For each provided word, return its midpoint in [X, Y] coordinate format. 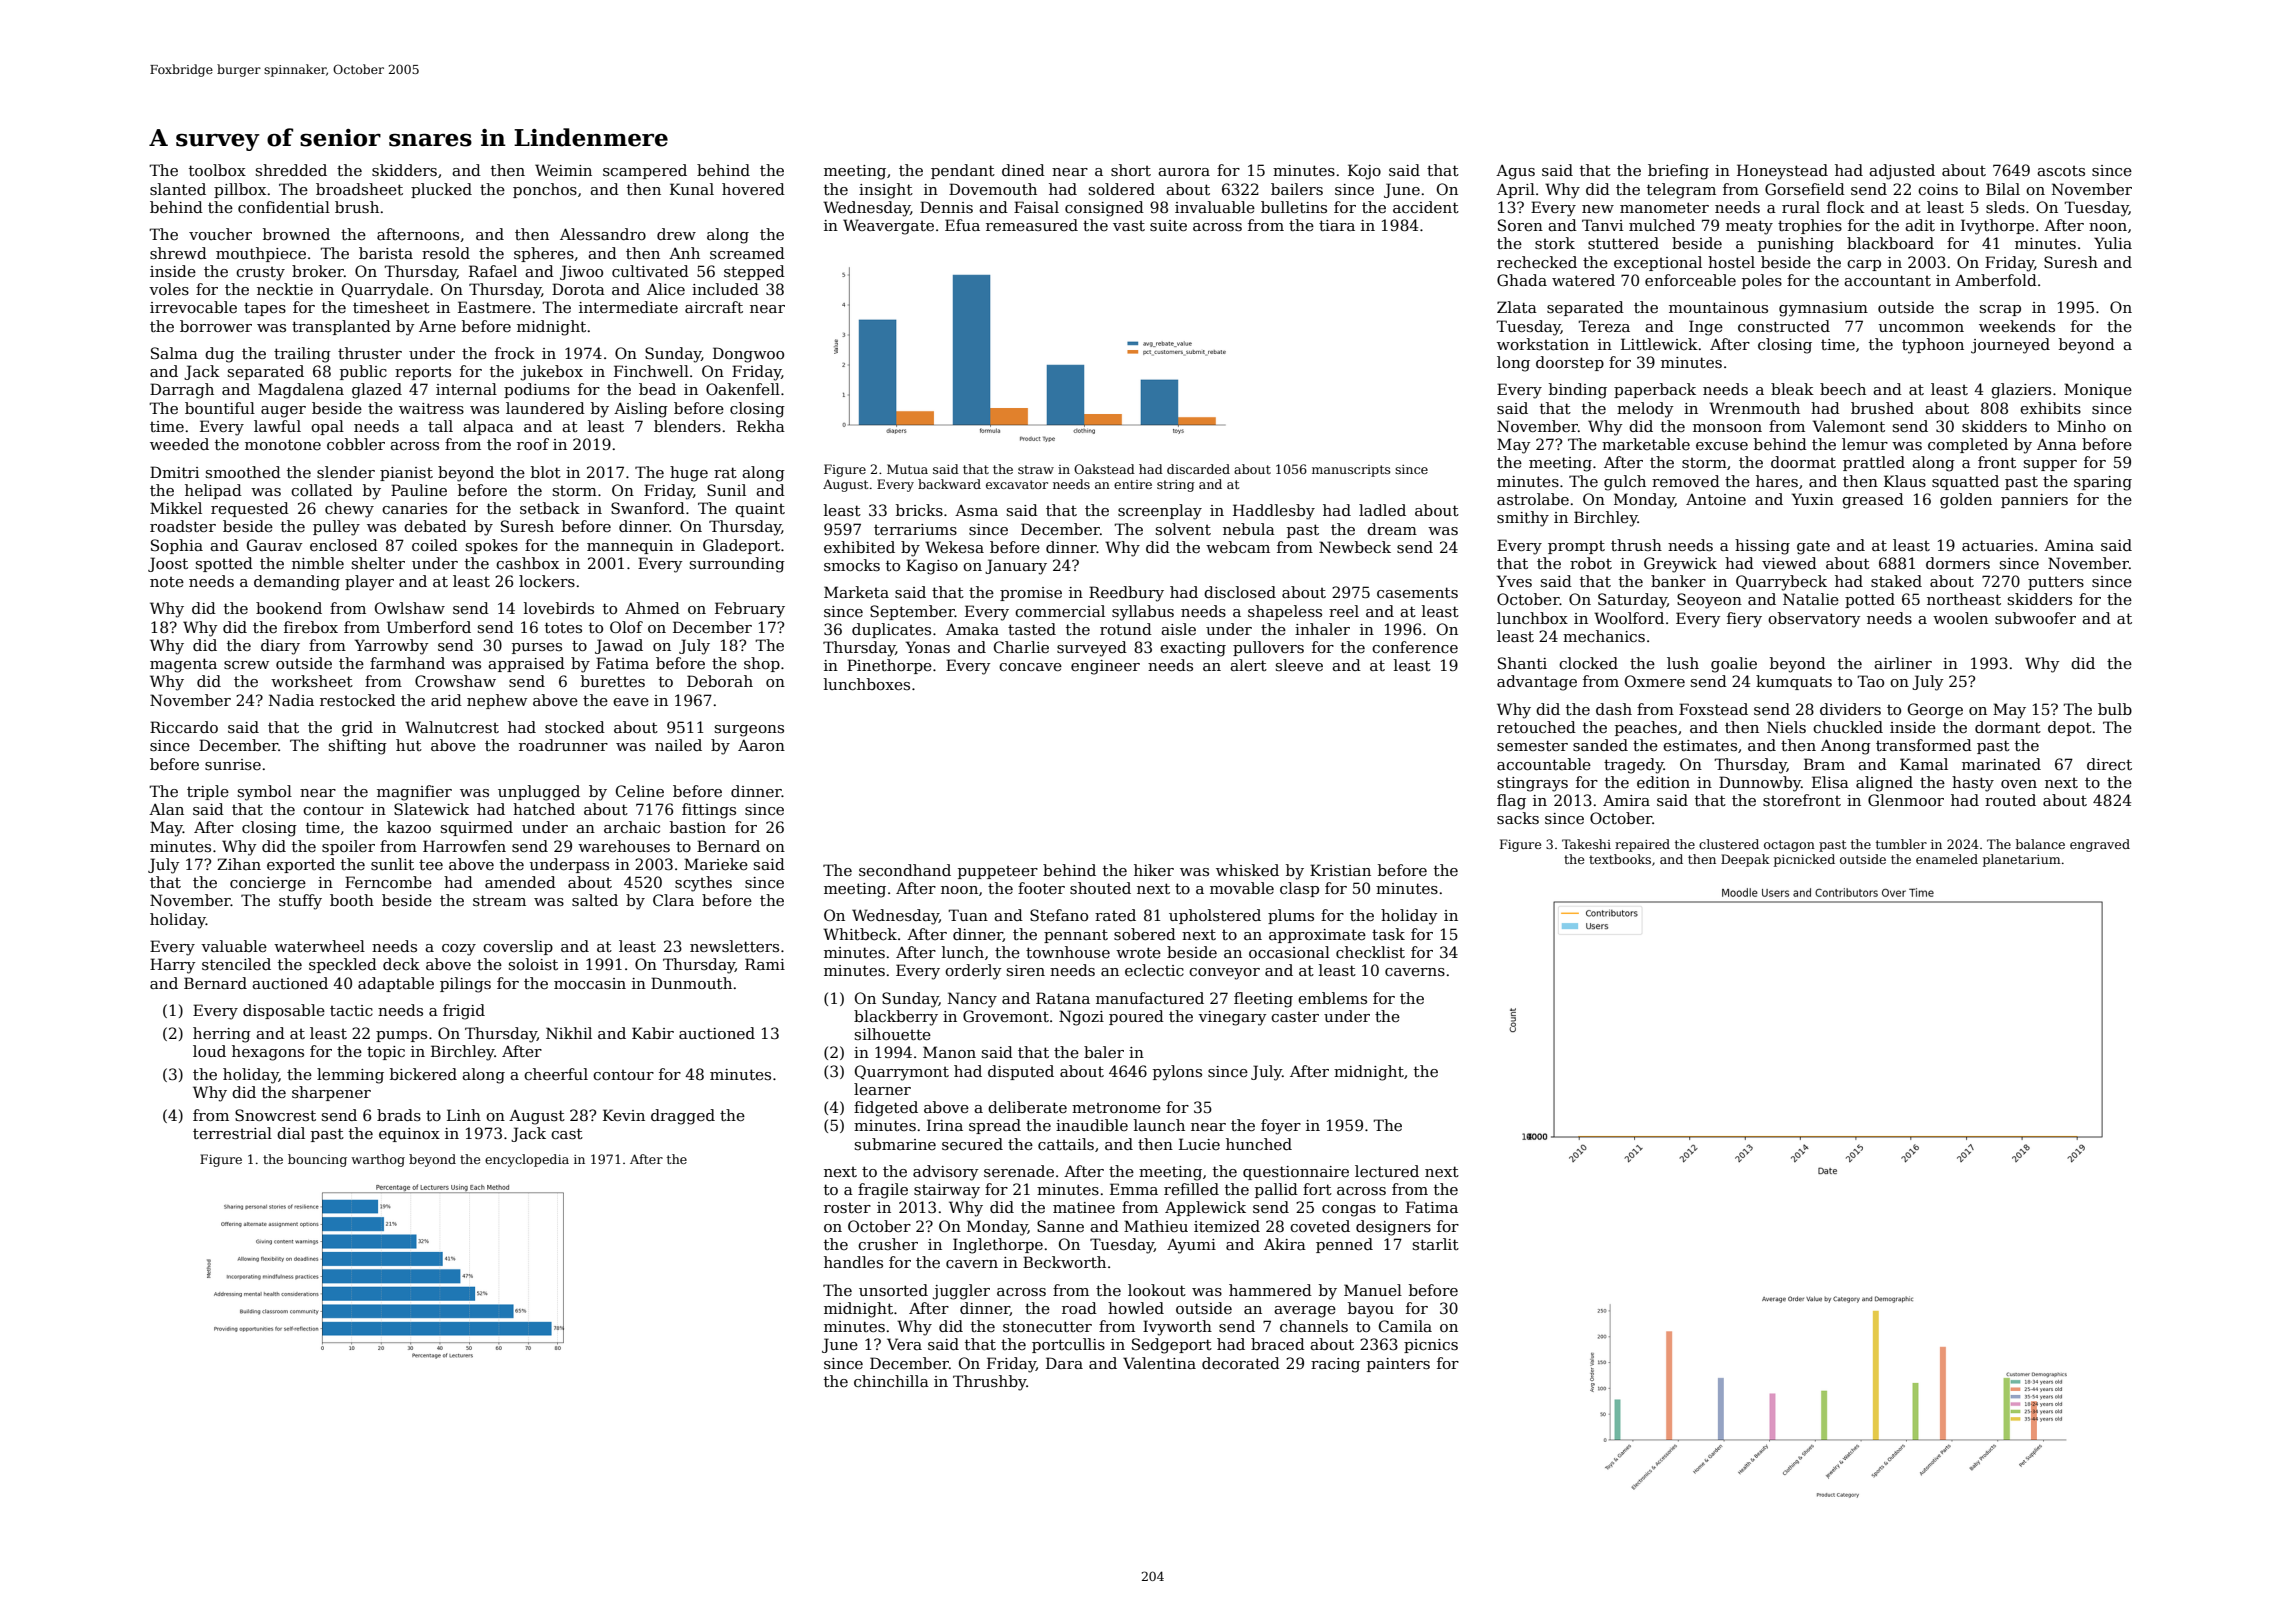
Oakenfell [743, 389]
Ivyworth [1177, 1328]
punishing [1796, 245]
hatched [544, 809]
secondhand [905, 870]
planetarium [2022, 860]
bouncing [317, 1160]
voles [169, 289]
